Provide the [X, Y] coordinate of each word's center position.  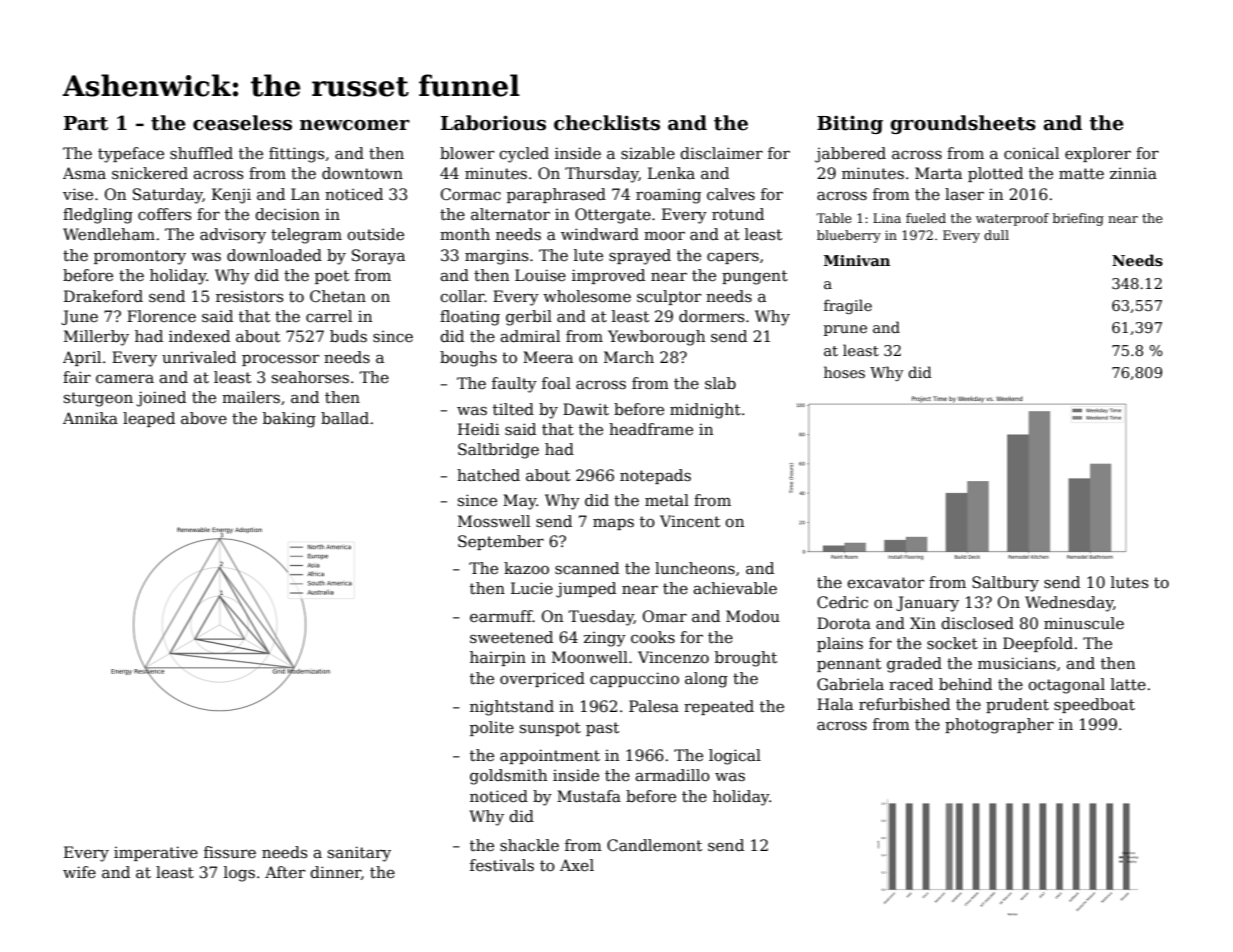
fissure [230, 852]
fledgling [98, 216]
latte [1128, 684]
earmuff [501, 616]
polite [492, 728]
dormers [711, 316]
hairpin [498, 658]
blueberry [849, 236]
